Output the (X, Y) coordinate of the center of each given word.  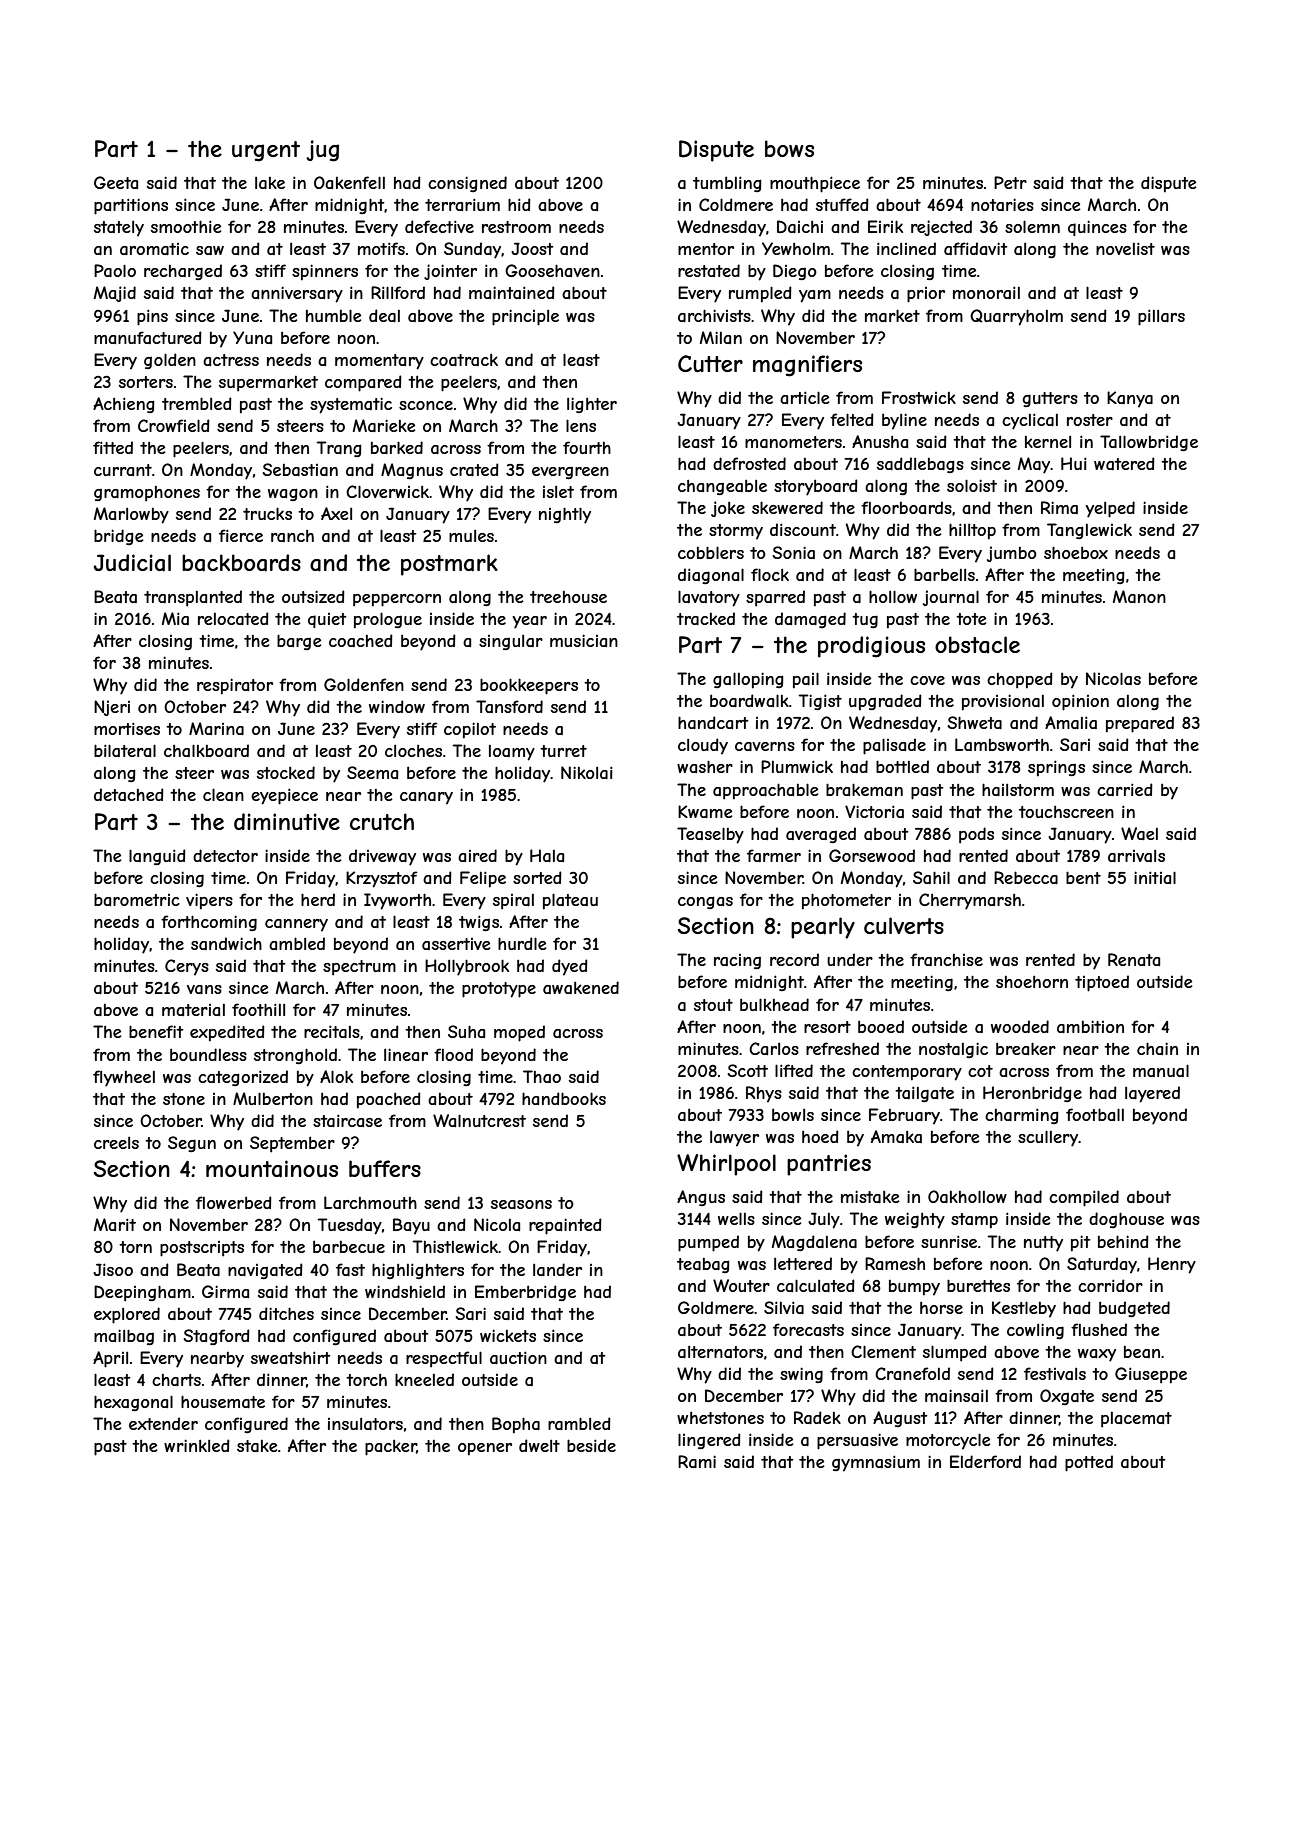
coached (361, 640)
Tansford (509, 706)
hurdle (522, 943)
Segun (192, 1144)
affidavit (976, 248)
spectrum (359, 968)
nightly (565, 515)
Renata (1134, 959)
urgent (266, 151)
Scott (748, 1070)
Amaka (896, 1136)
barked (397, 447)
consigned (467, 184)
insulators (365, 1424)
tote (971, 619)
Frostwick (919, 397)
